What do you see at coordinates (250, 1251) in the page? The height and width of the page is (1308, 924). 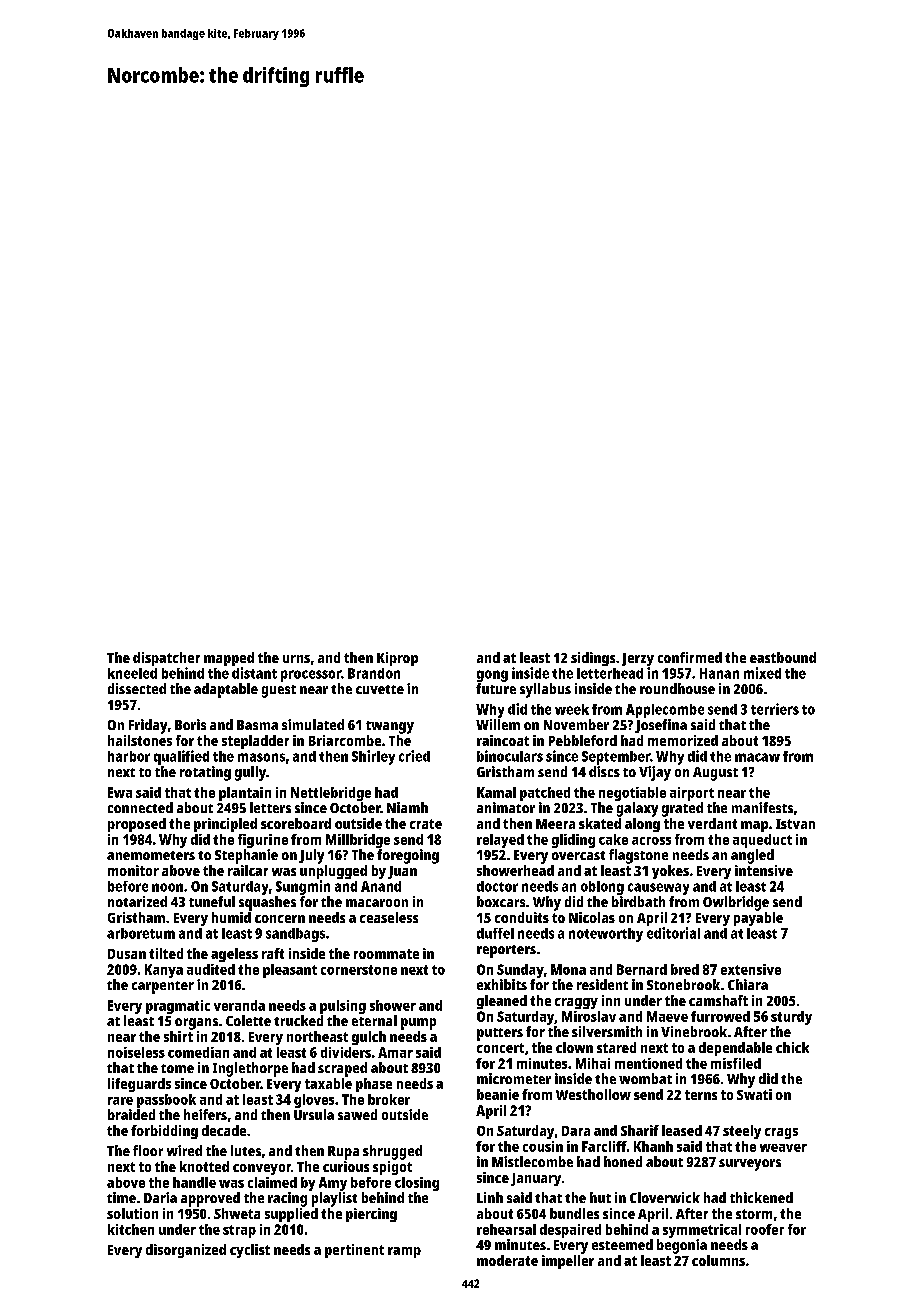 I see `cyclist` at bounding box center [250, 1251].
